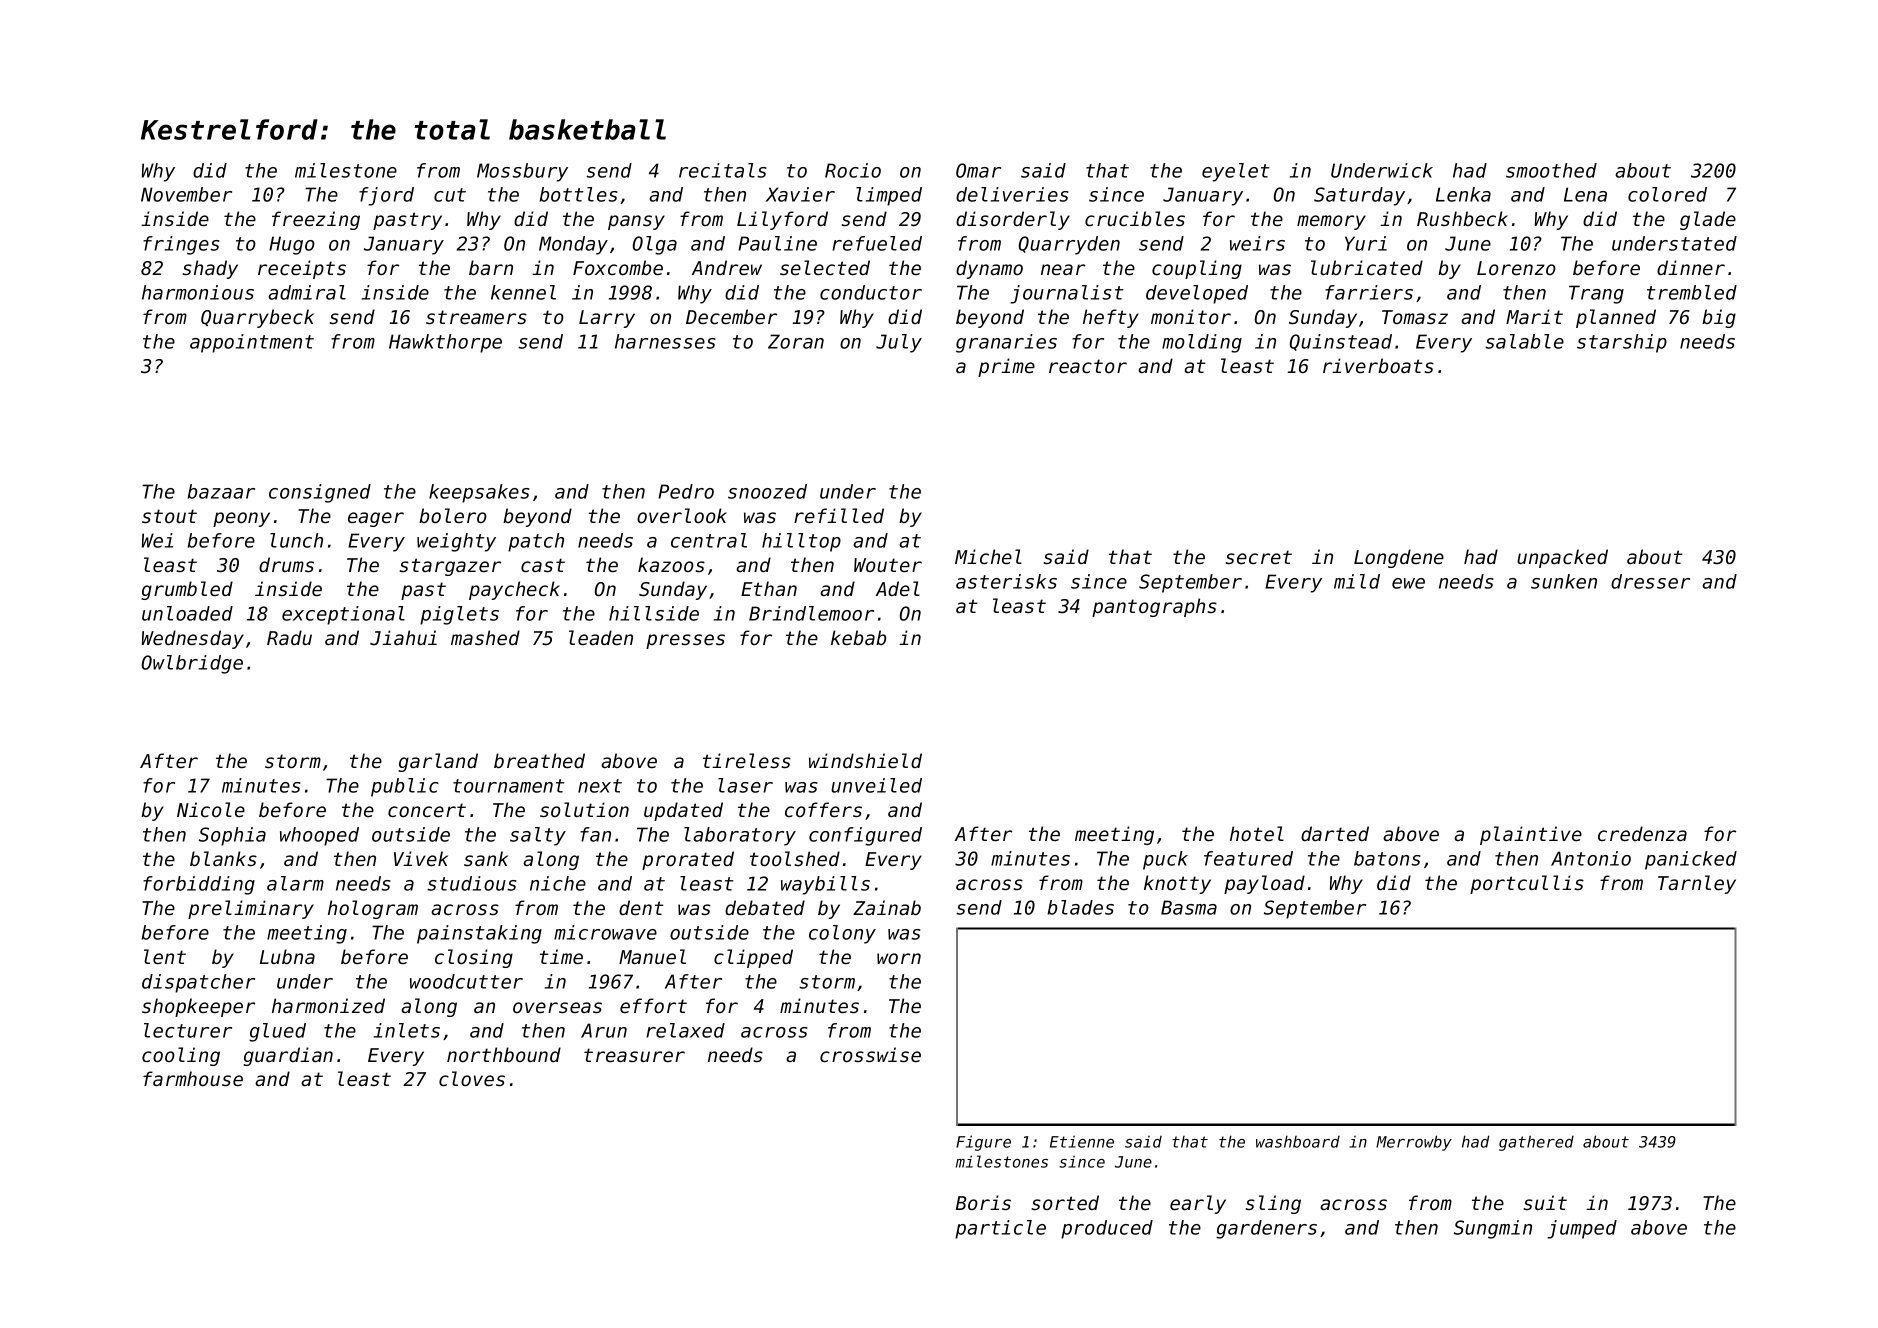 The width and height of the screenshot is (1878, 1328). I want to click on Quarryden, so click(1069, 245).
